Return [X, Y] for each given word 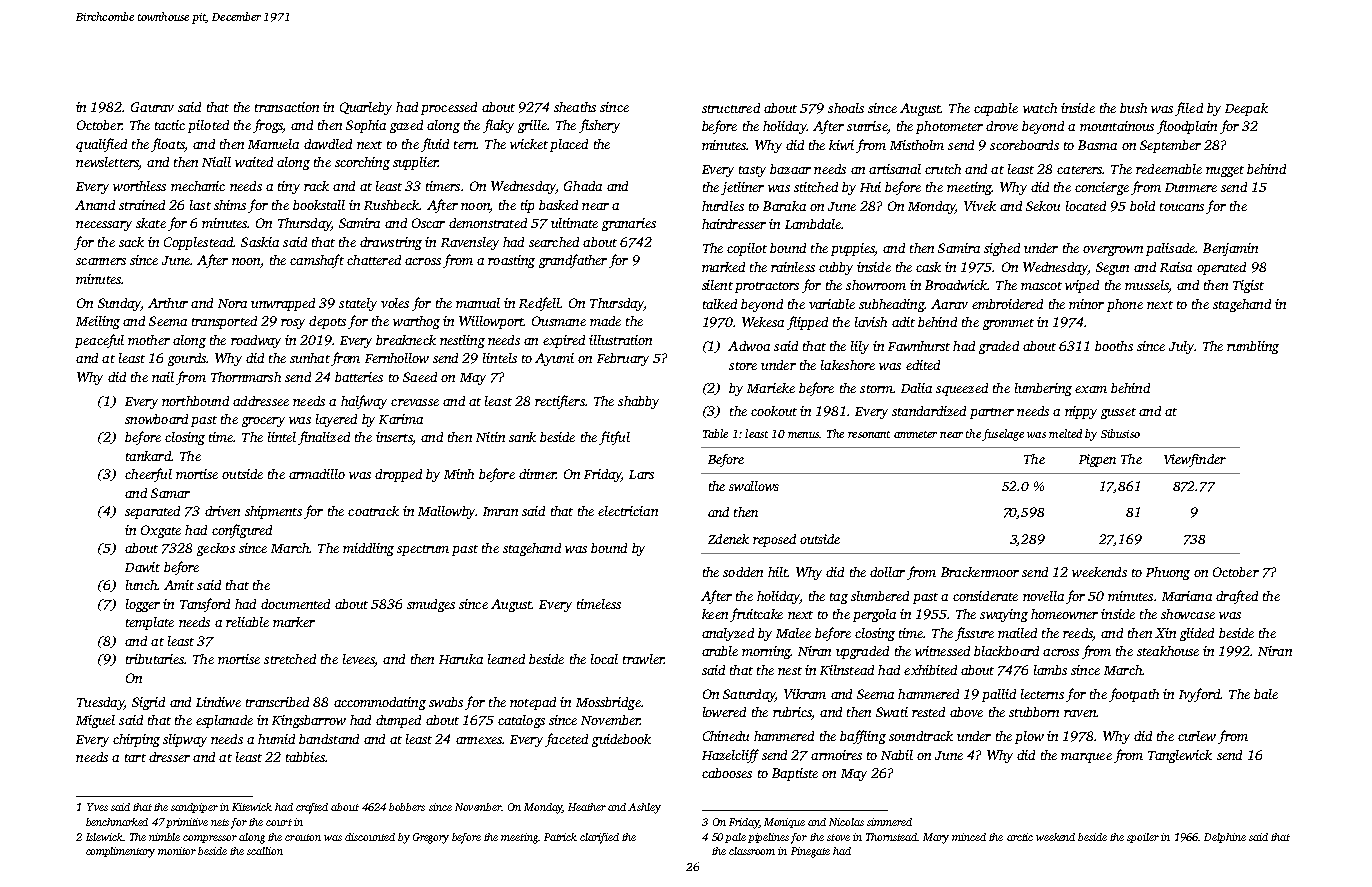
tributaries [155, 659]
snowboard [156, 419]
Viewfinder [1195, 460]
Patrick [560, 837]
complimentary [120, 852]
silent [717, 285]
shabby [638, 402]
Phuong [1168, 573]
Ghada [583, 186]
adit [903, 322]
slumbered [880, 596]
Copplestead [199, 243]
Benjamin [1230, 249]
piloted [208, 126]
